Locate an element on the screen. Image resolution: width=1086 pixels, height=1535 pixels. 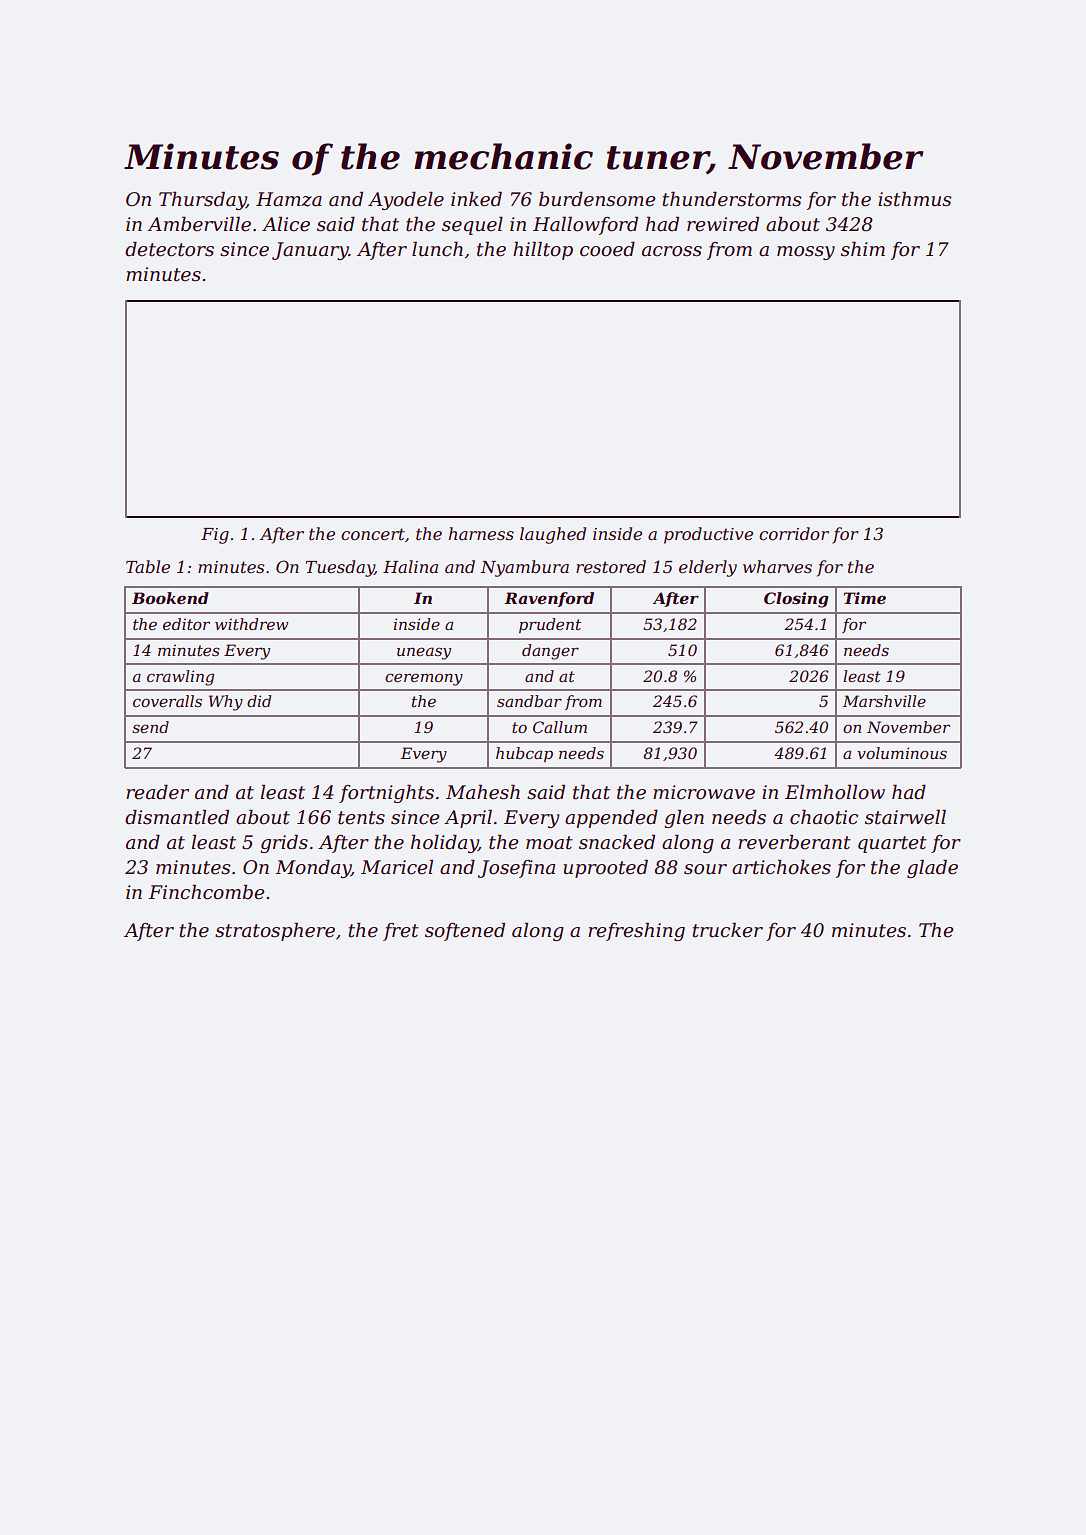
corridor is located at coordinates (794, 533).
